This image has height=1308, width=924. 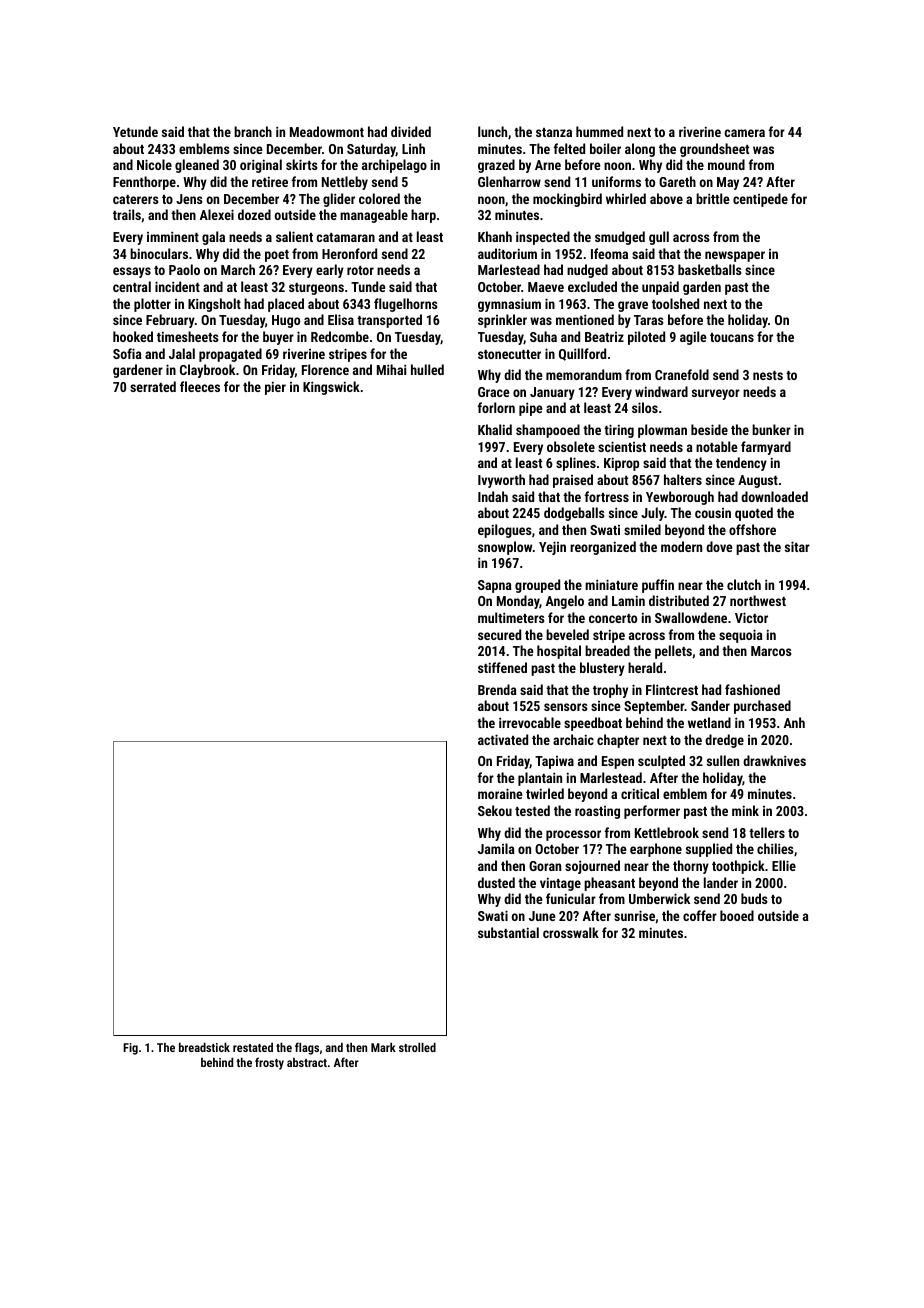 What do you see at coordinates (127, 214) in the image?
I see `trails` at bounding box center [127, 214].
